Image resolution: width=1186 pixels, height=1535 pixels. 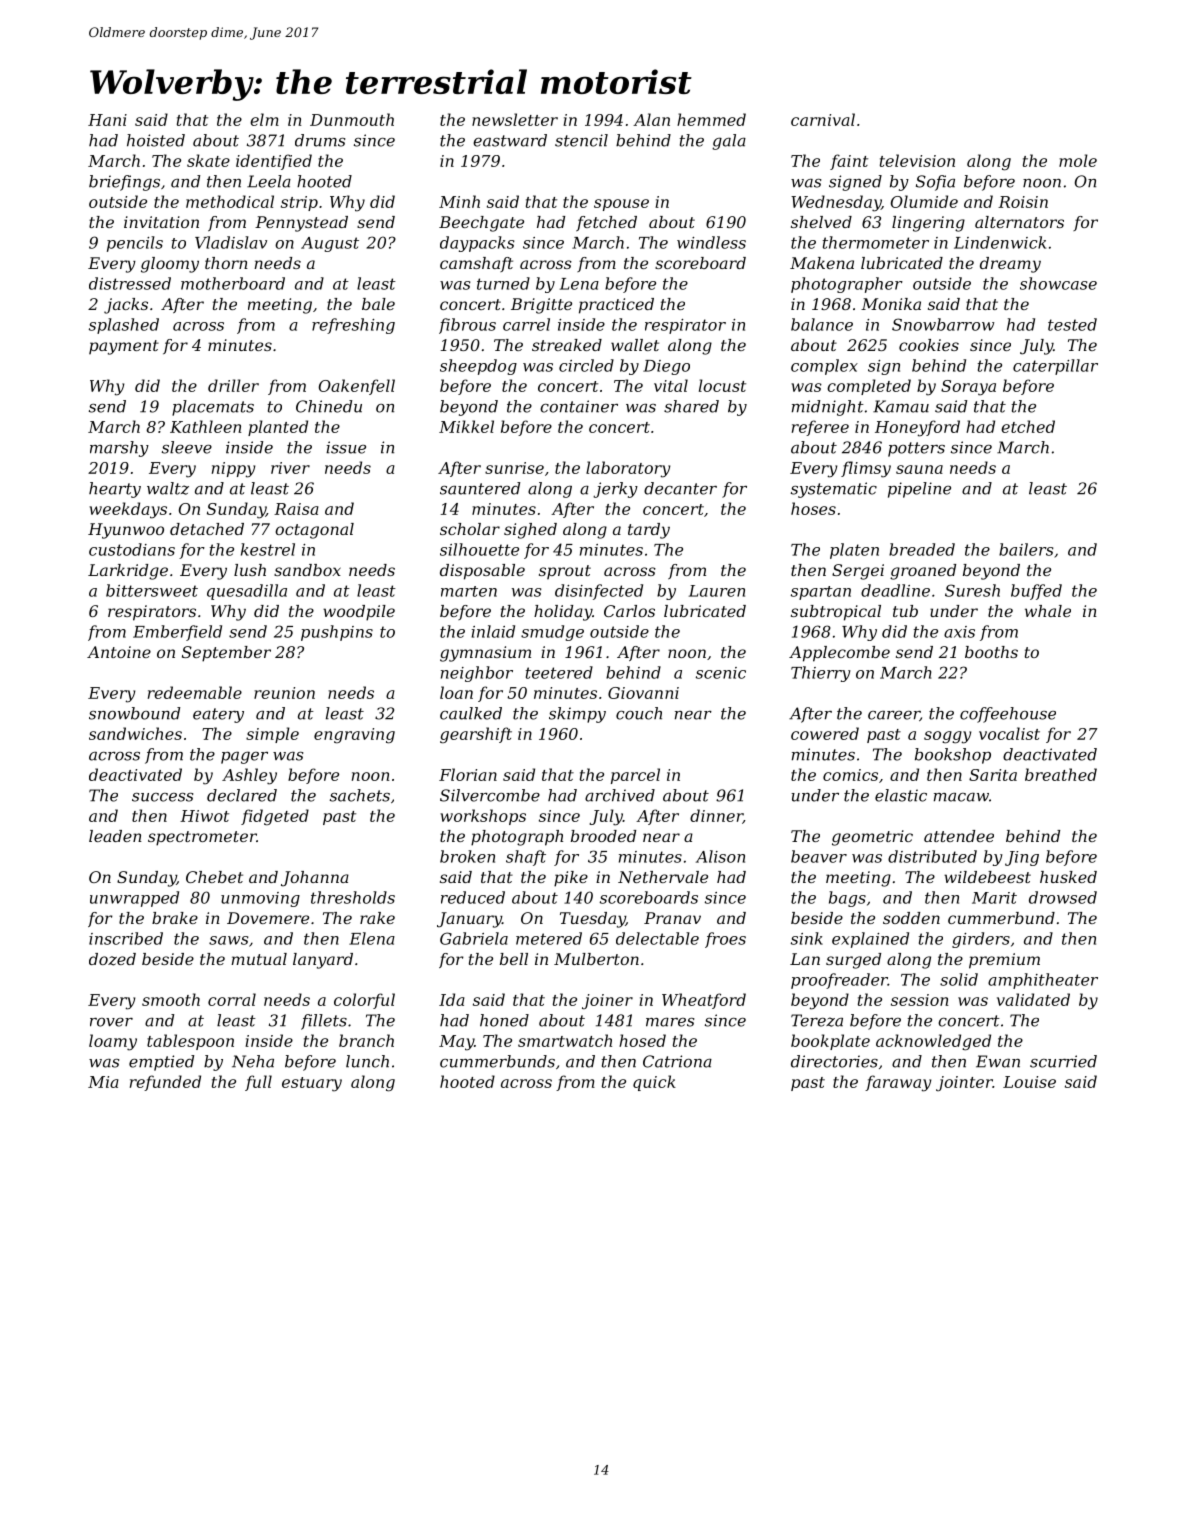 I want to click on vocalist, so click(x=1009, y=733).
